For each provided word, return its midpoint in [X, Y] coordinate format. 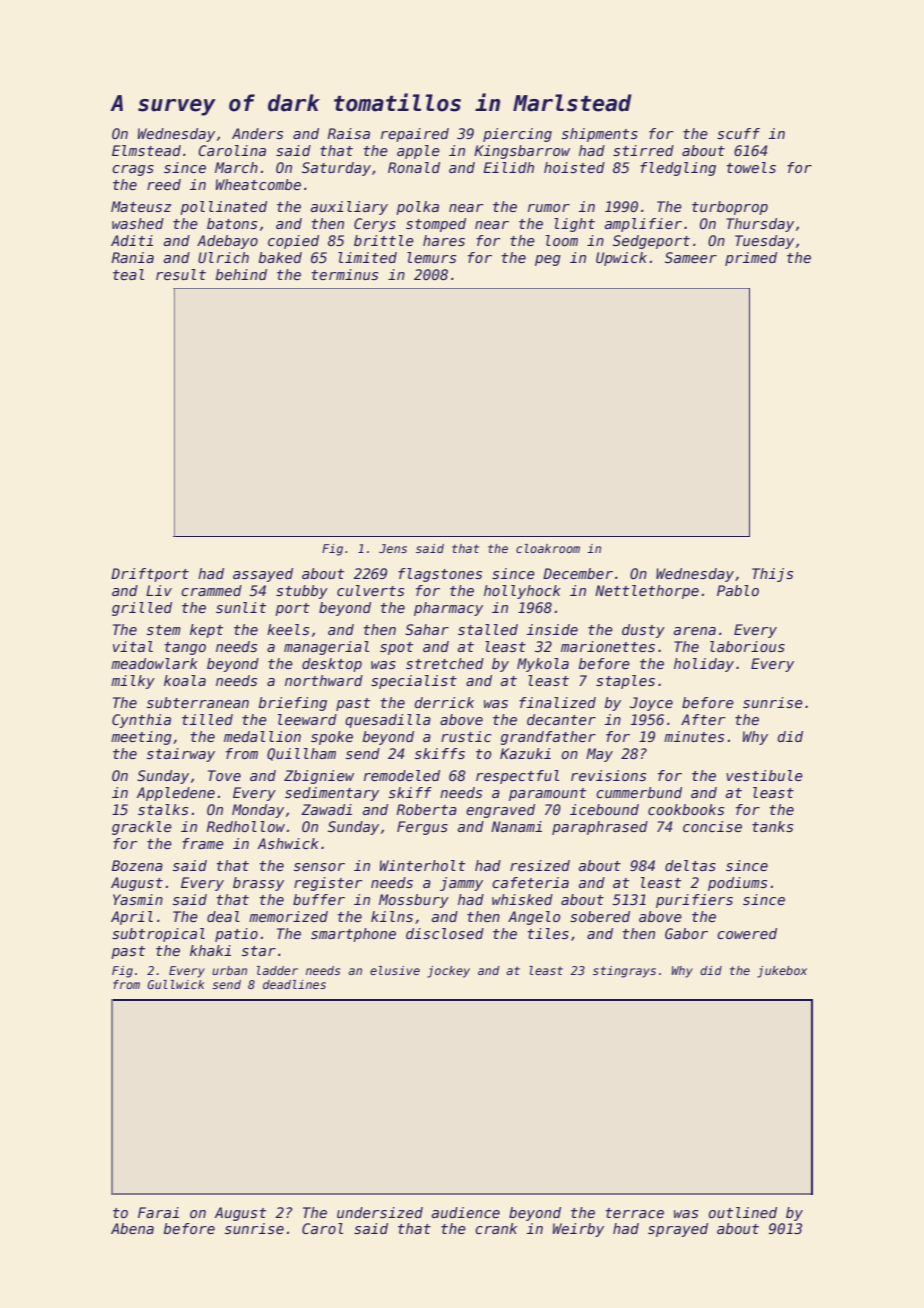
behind [241, 274]
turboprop [730, 208]
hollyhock [522, 592]
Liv [159, 590]
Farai [158, 1212]
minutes [694, 736]
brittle [384, 240]
